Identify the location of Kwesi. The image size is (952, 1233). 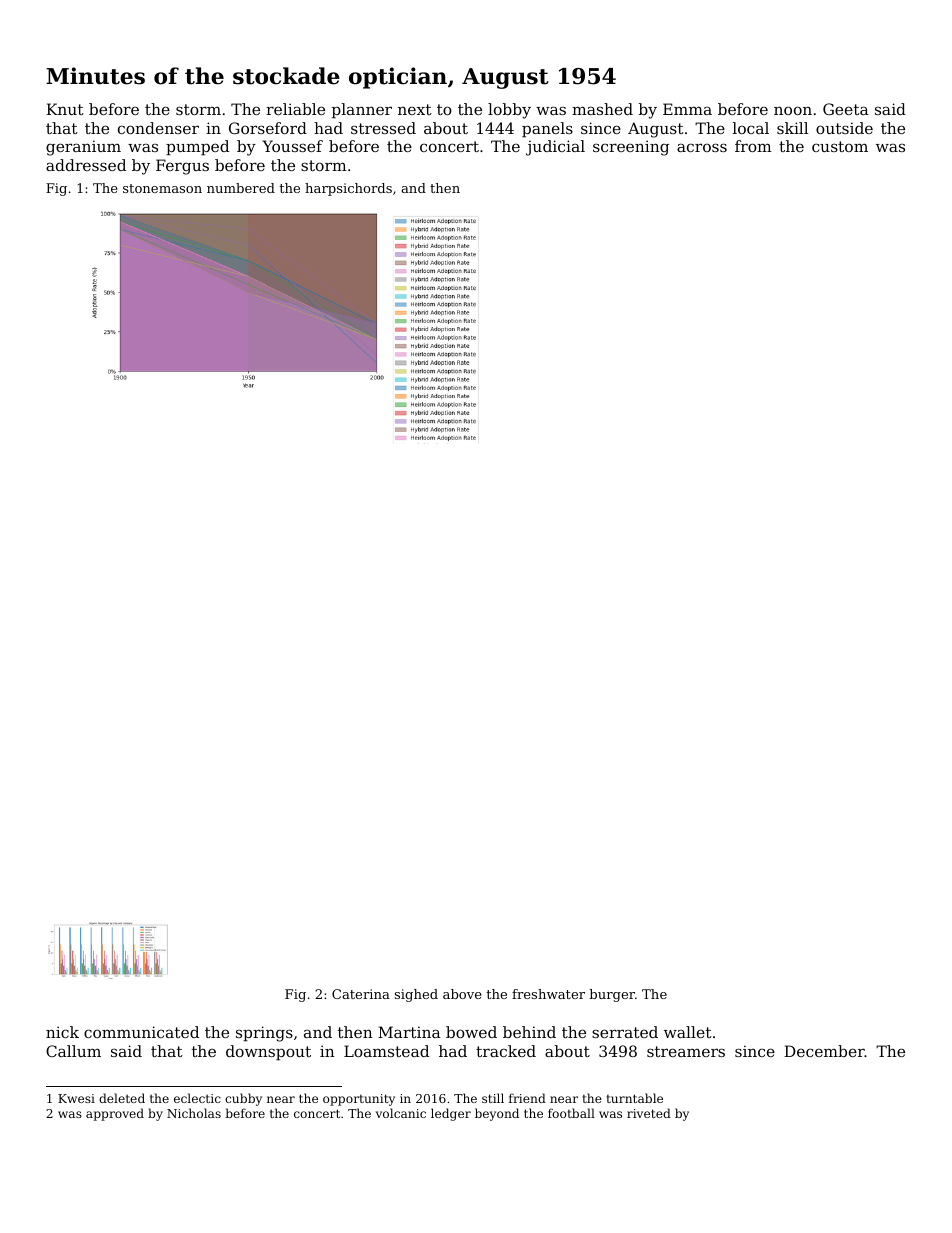
(76, 1098).
